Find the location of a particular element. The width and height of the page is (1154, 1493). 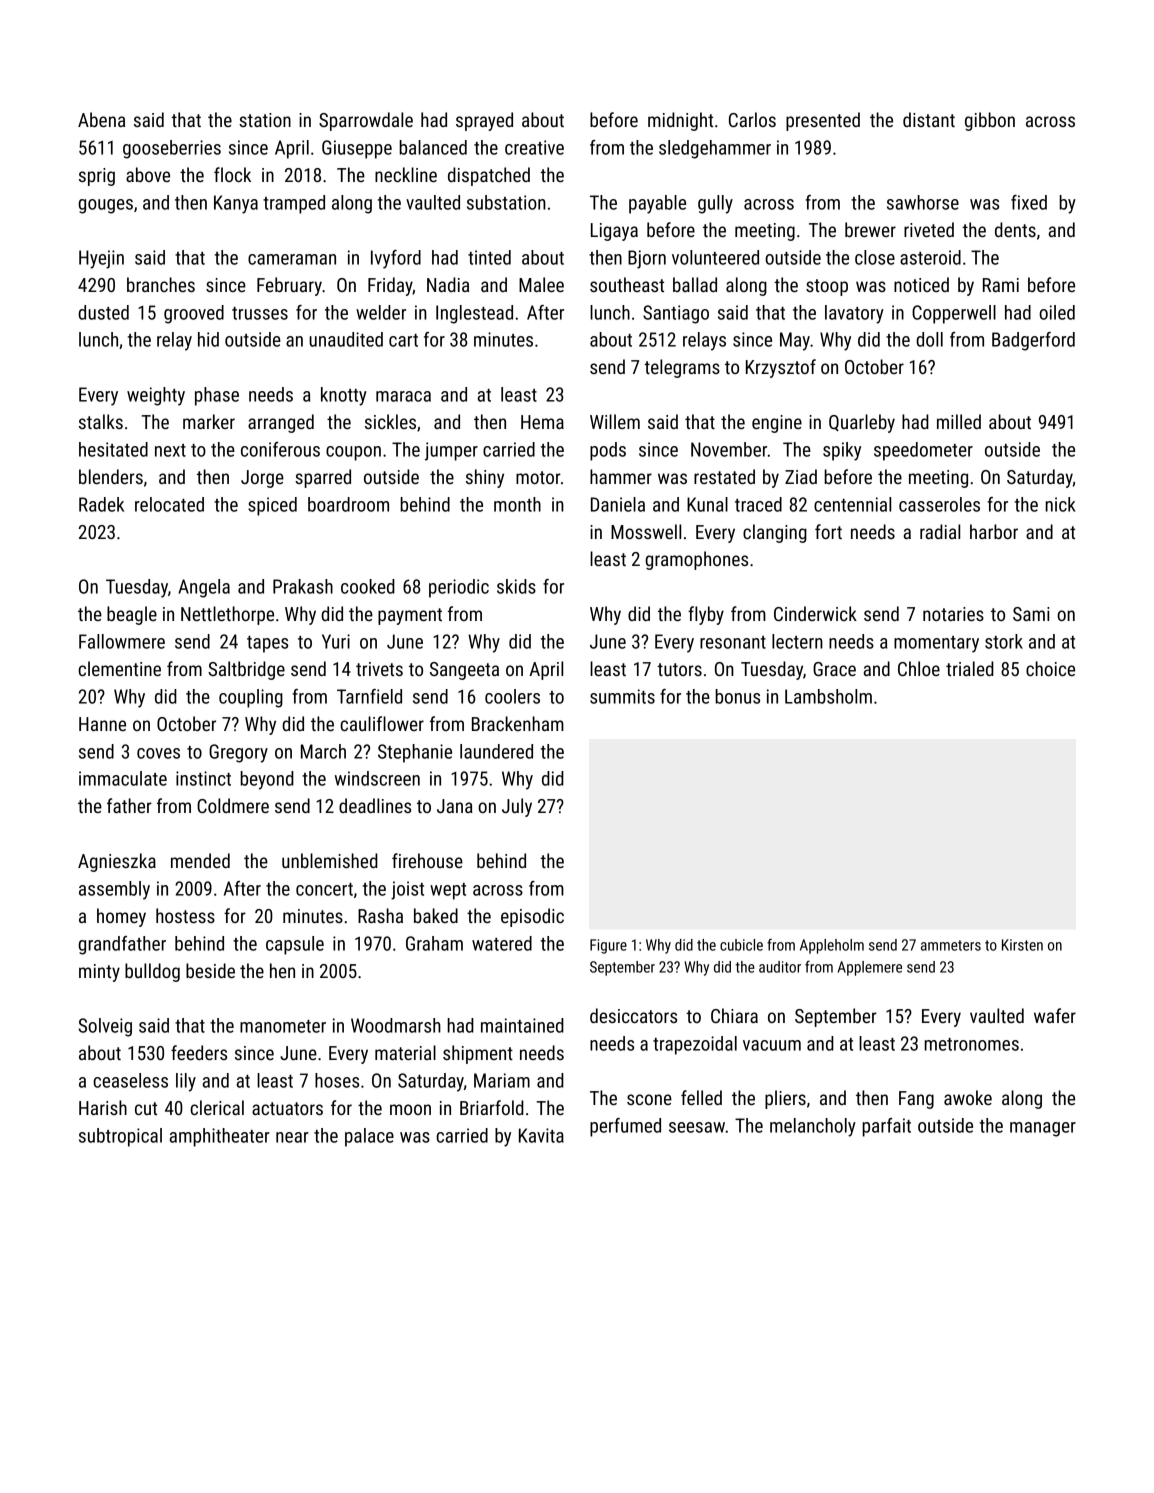

clementine is located at coordinates (119, 668).
